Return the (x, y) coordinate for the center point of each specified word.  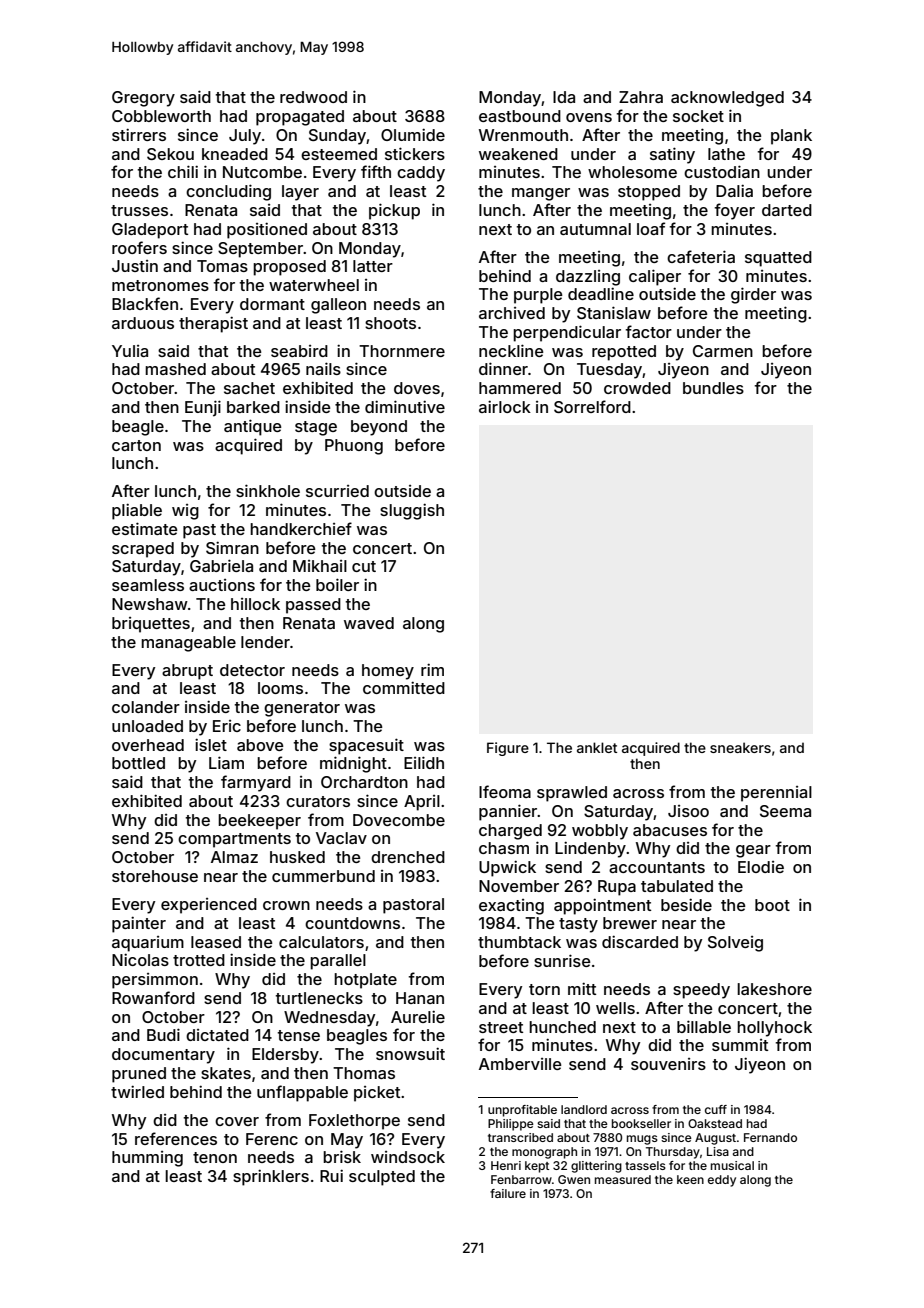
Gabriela (221, 565)
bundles (713, 388)
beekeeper (259, 822)
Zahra (641, 97)
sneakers (740, 747)
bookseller (641, 1123)
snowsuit (410, 1053)
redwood (313, 97)
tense (299, 1035)
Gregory (143, 99)
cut (364, 566)
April (422, 803)
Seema (785, 811)
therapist (213, 324)
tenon (215, 1157)
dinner (503, 368)
